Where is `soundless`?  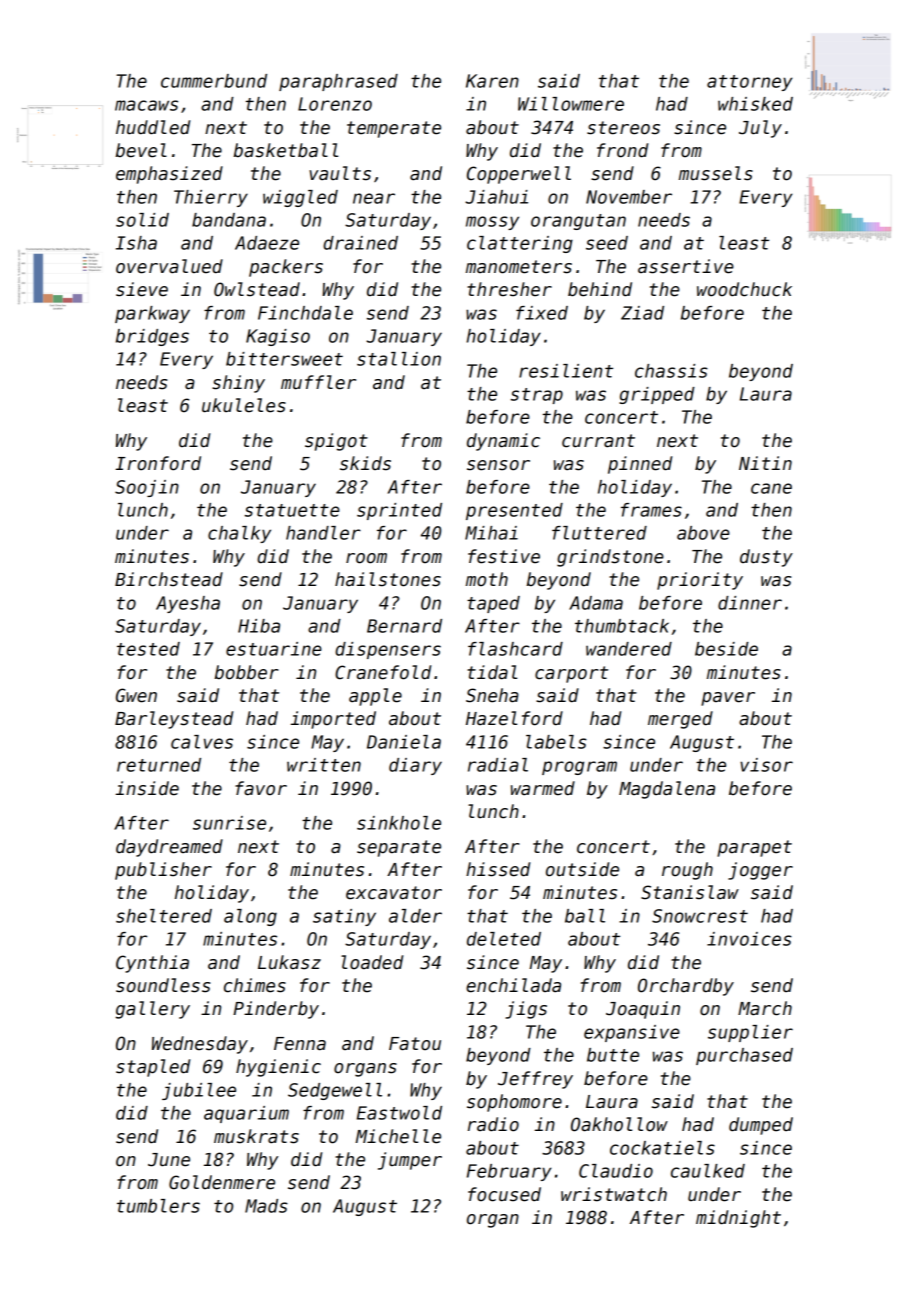 soundless is located at coordinates (163, 985).
